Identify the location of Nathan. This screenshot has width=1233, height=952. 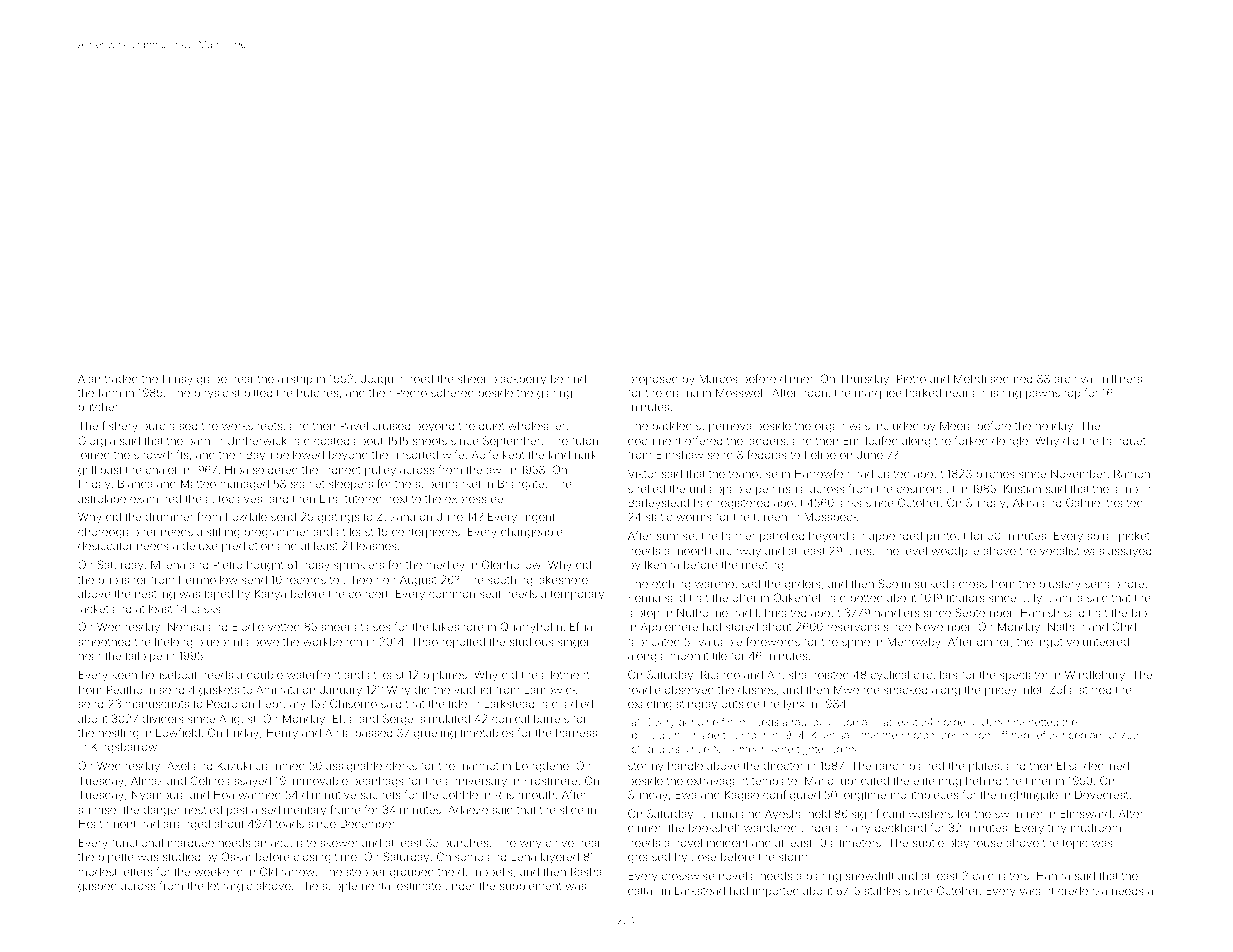
(1066, 626).
